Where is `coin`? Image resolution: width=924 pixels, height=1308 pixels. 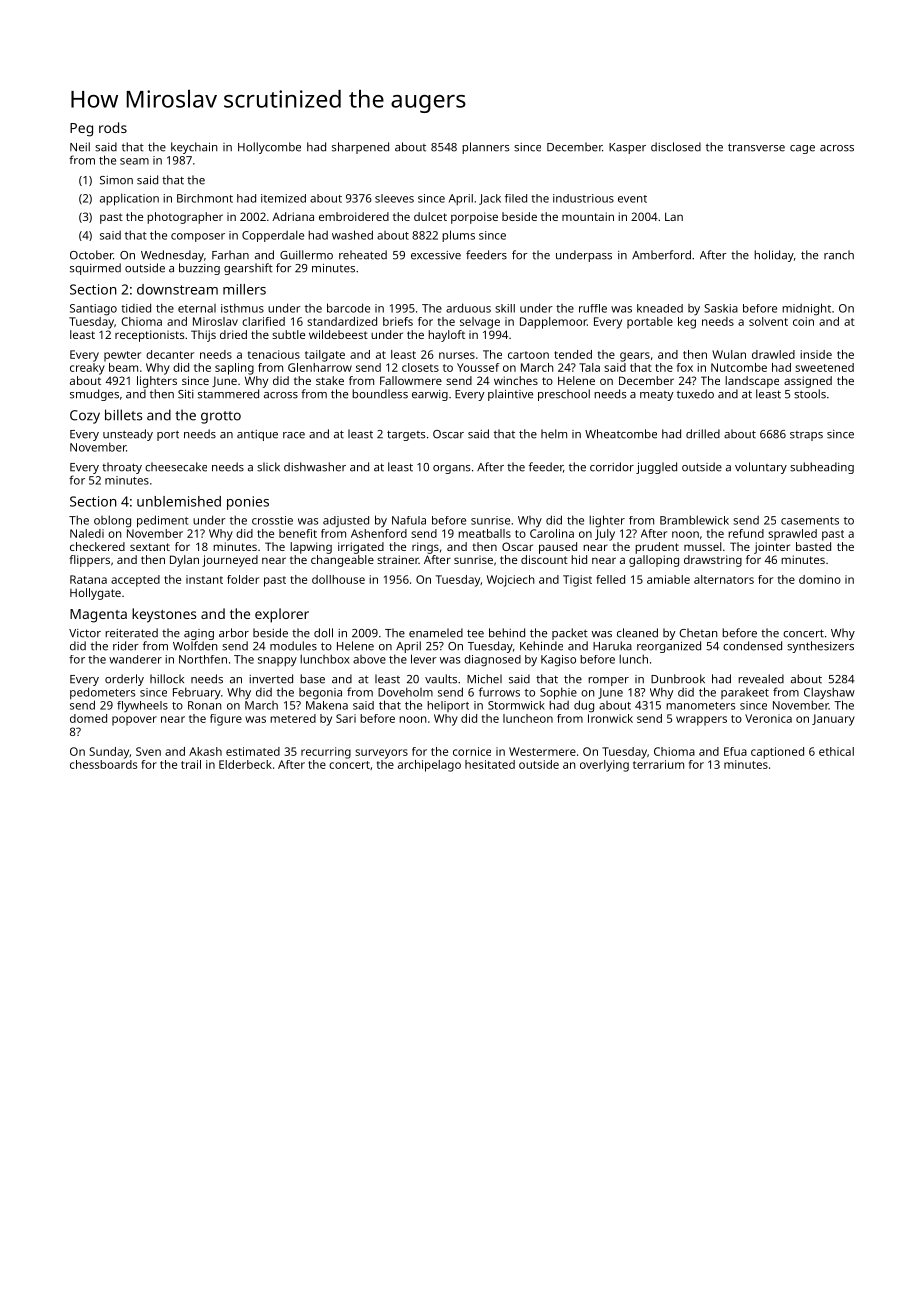
coin is located at coordinates (803, 321).
